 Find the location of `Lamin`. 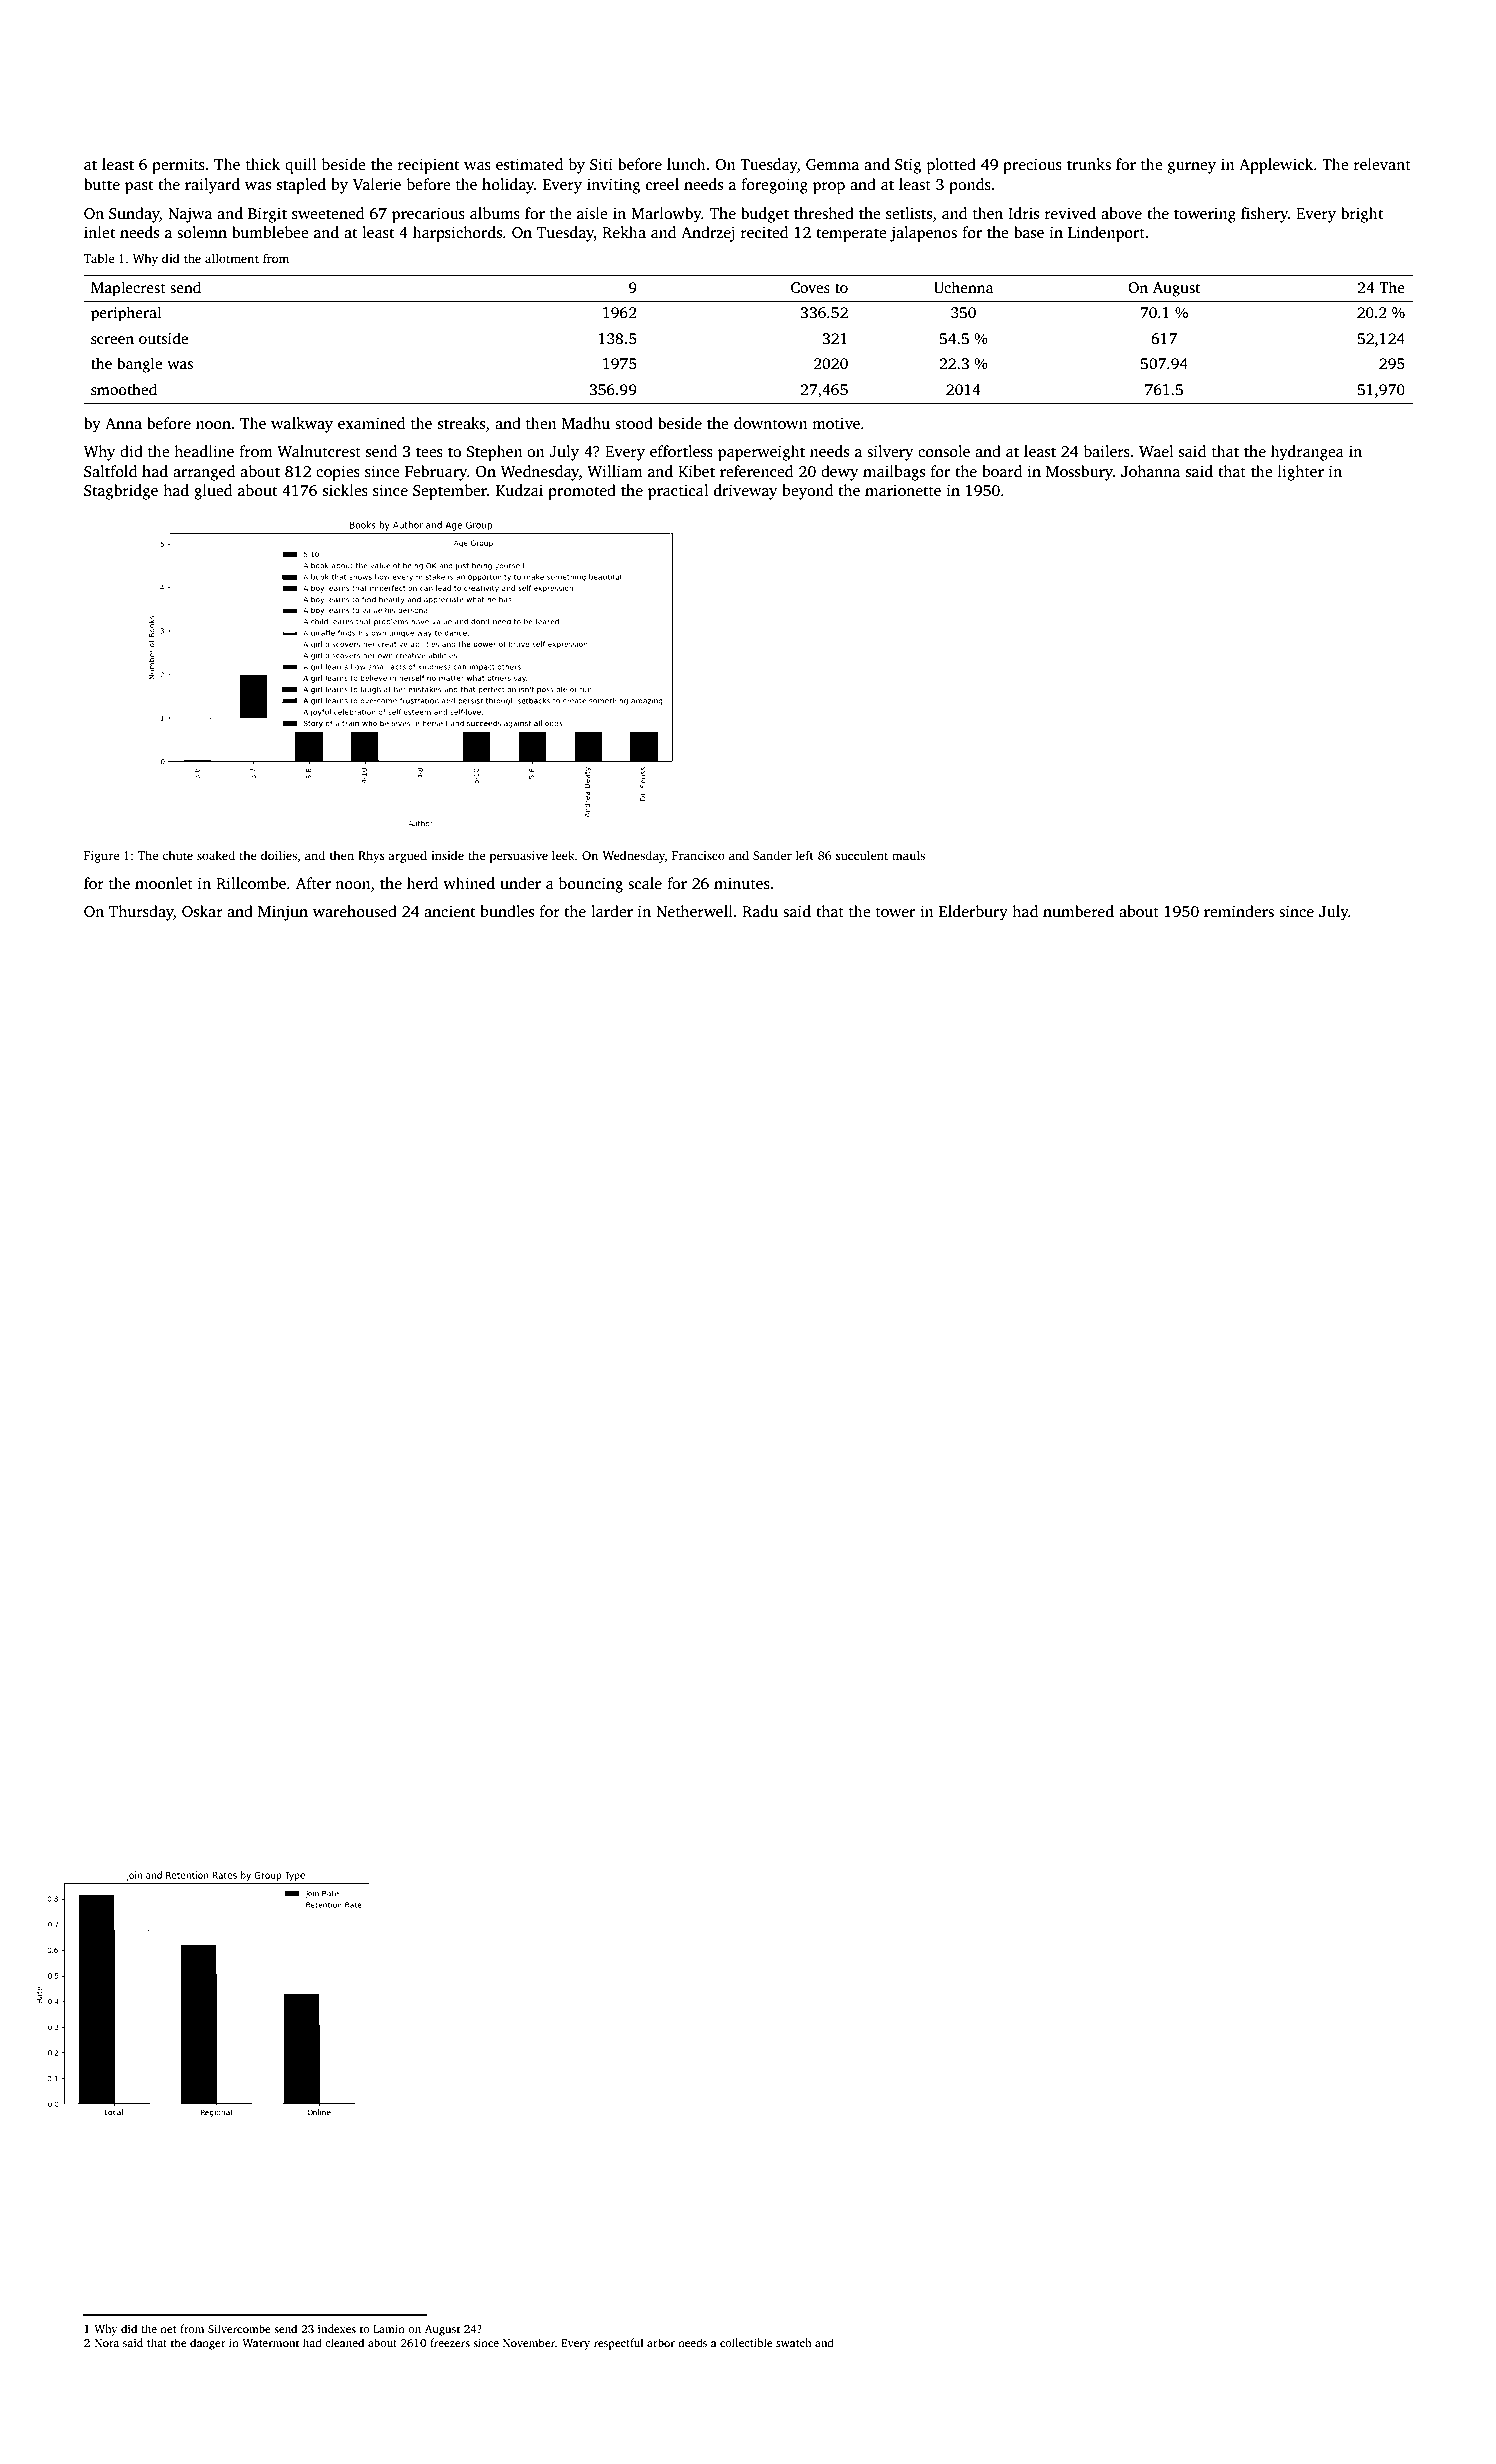

Lamin is located at coordinates (389, 2329).
